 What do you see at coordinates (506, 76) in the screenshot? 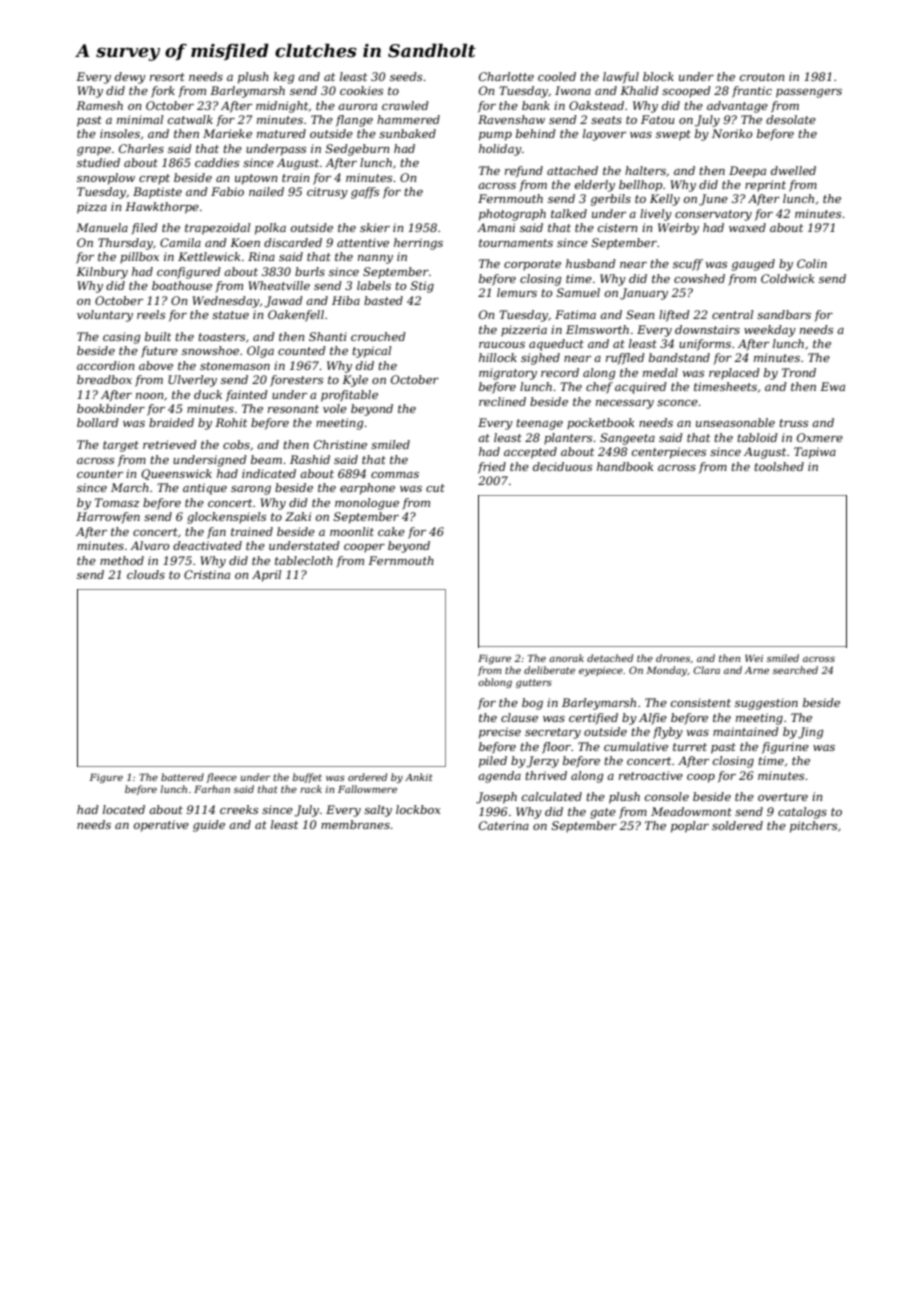
I see `Charlotte` at bounding box center [506, 76].
